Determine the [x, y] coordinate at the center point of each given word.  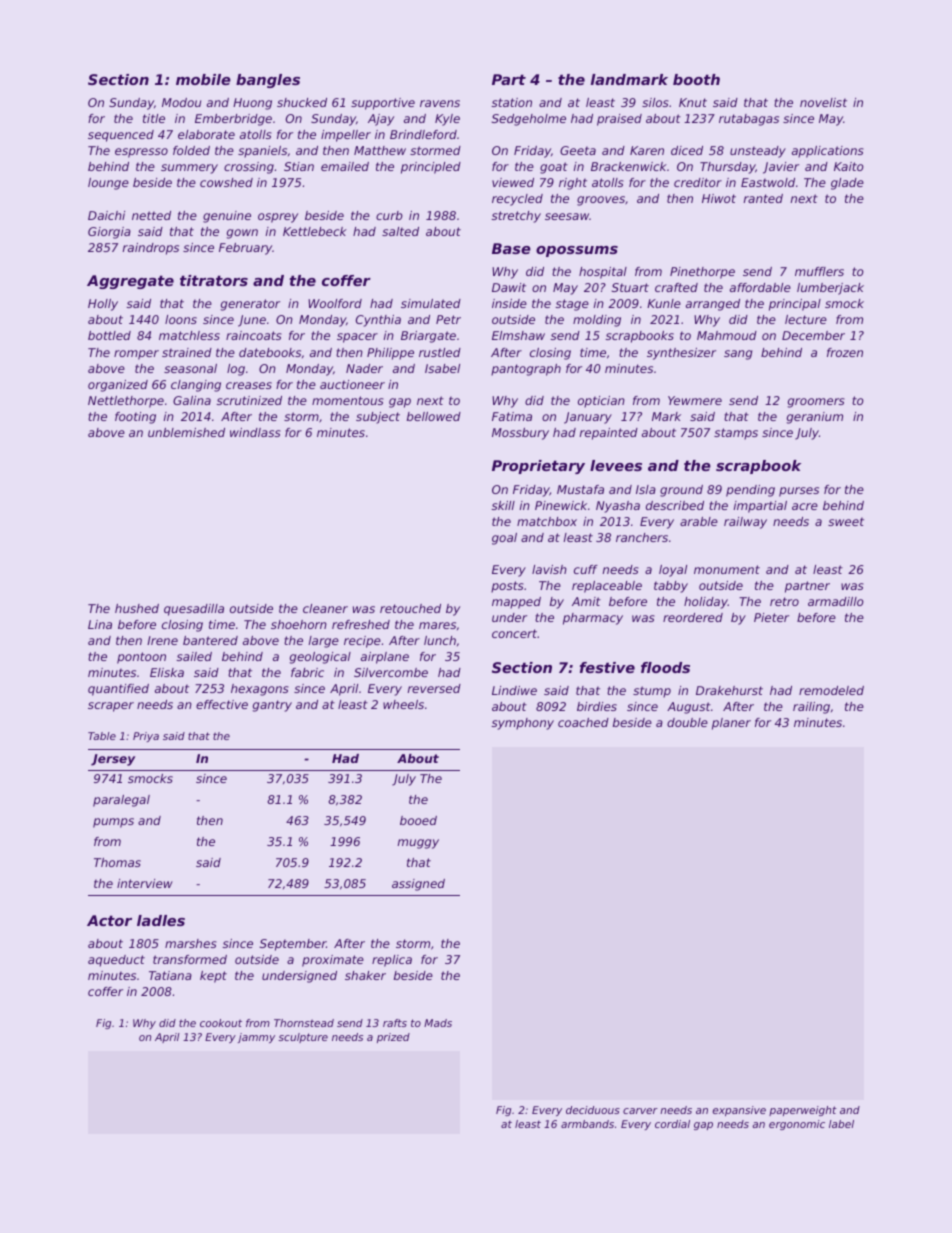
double [687, 722]
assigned [418, 885]
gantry [272, 706]
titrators [214, 280]
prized [393, 1038]
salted [400, 231]
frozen [845, 352]
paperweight [803, 1111]
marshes [190, 943]
